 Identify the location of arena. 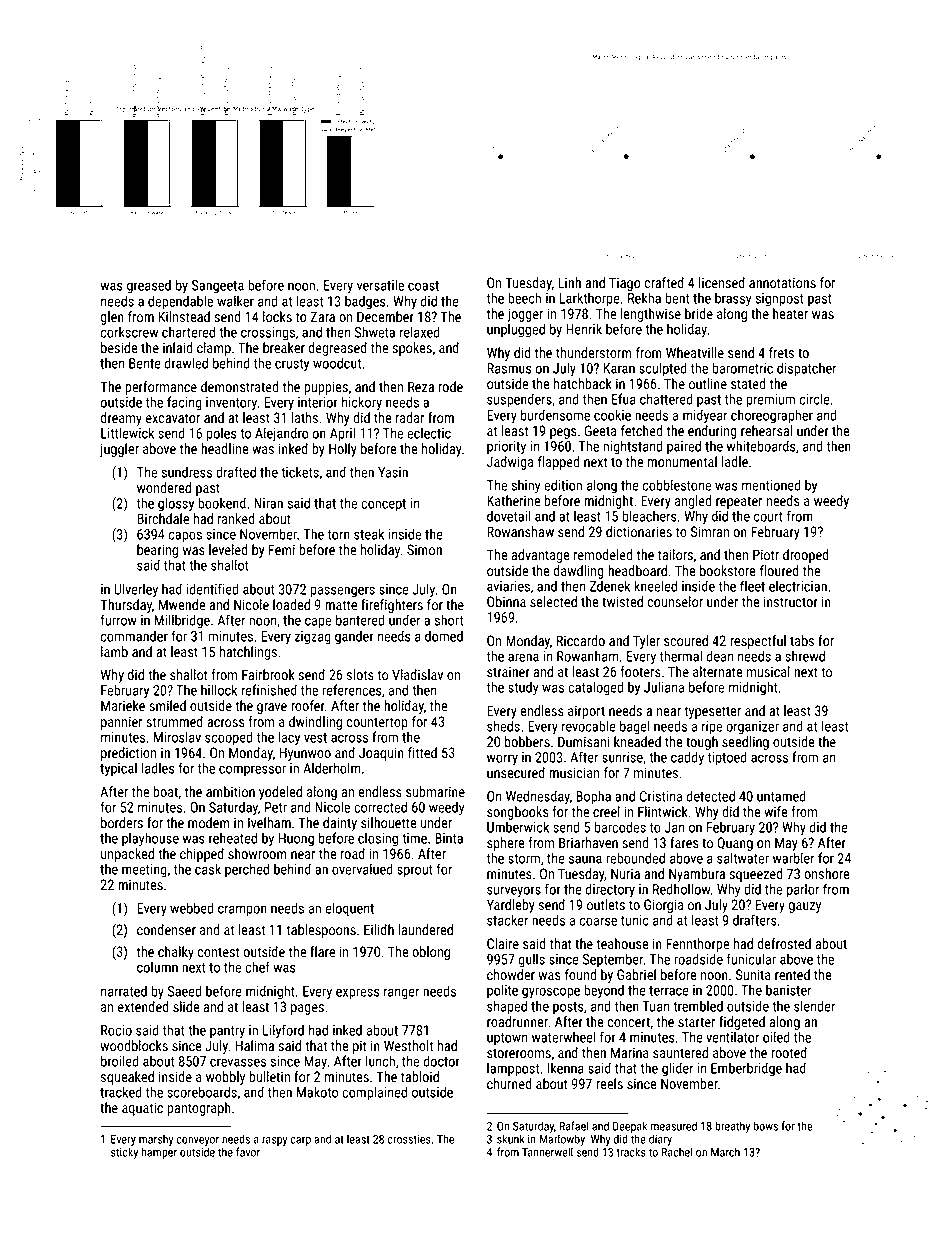
(523, 657).
